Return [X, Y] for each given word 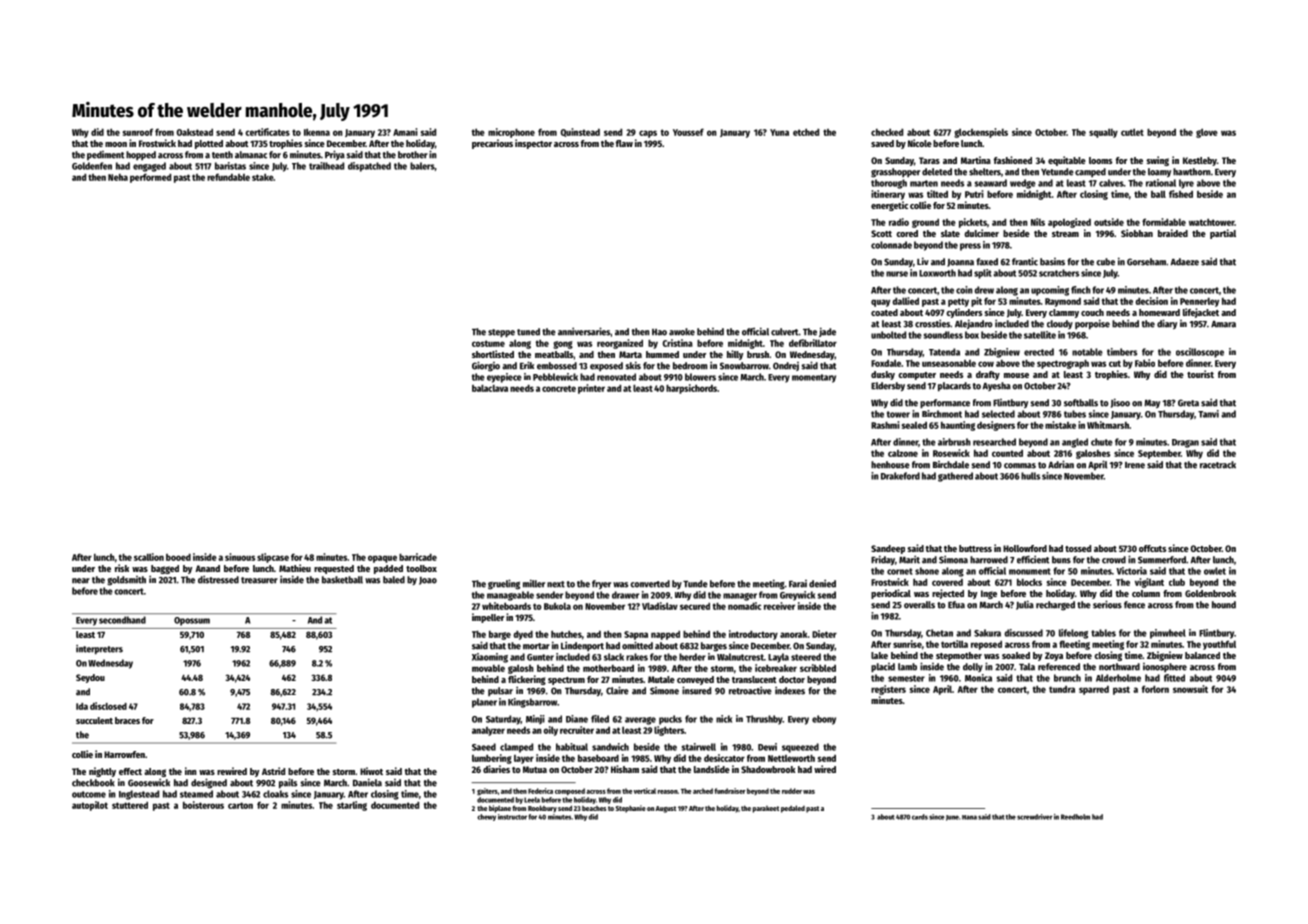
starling [352, 806]
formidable [1164, 222]
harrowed [989, 560]
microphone [511, 133]
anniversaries [584, 331]
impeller [488, 618]
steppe [501, 333]
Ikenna [317, 132]
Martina [976, 160]
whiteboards [506, 606]
